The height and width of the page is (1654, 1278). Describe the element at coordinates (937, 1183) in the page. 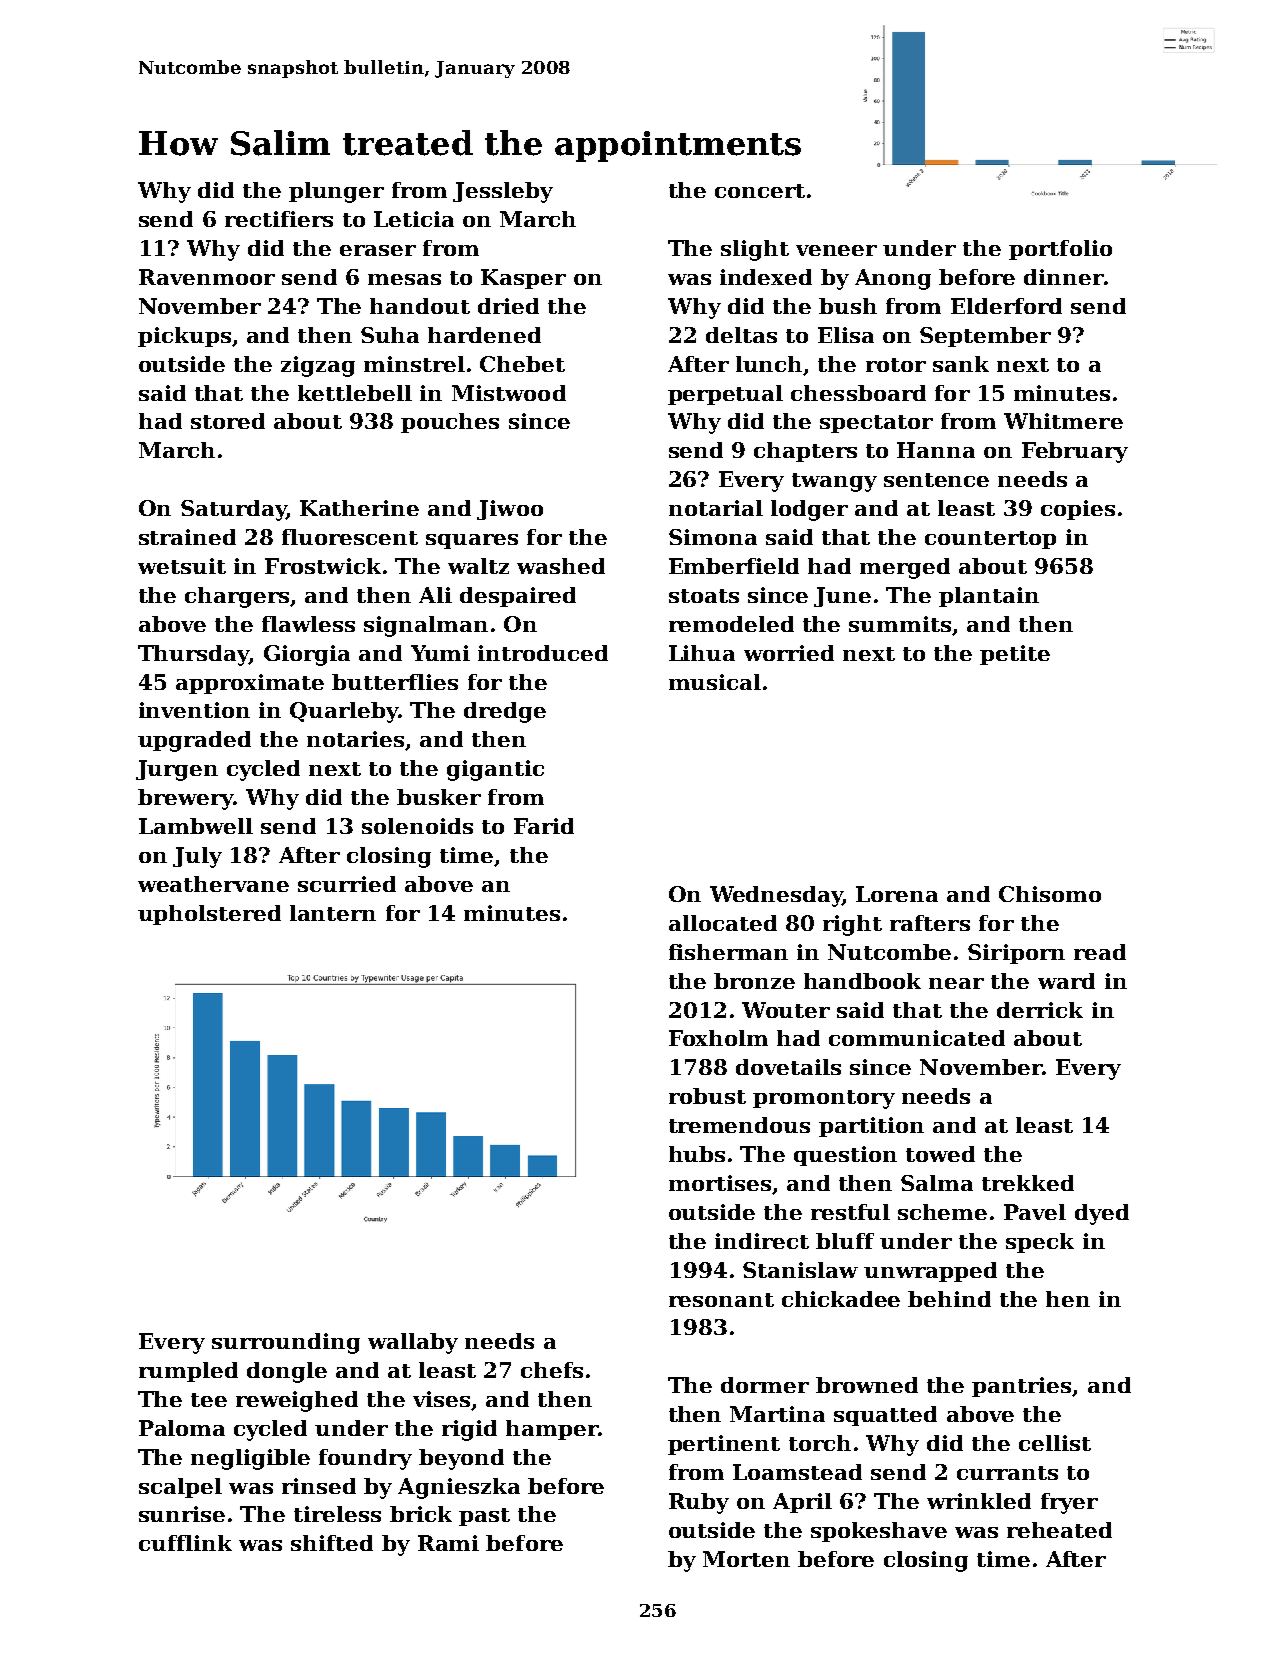

I see `Salma` at that location.
